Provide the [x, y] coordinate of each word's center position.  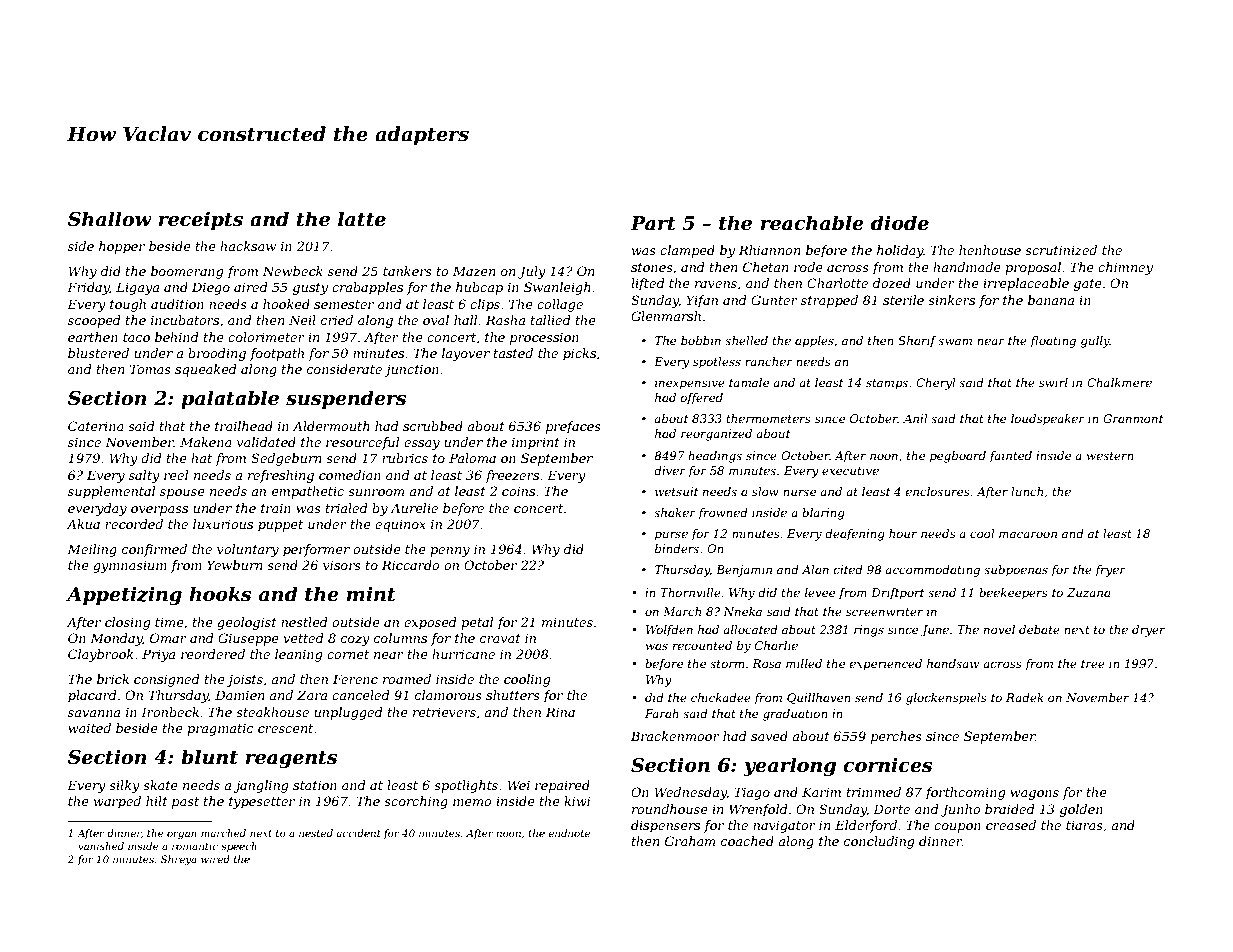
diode [900, 223]
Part [653, 223]
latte [362, 219]
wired [215, 859]
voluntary [248, 550]
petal [477, 623]
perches [896, 737]
